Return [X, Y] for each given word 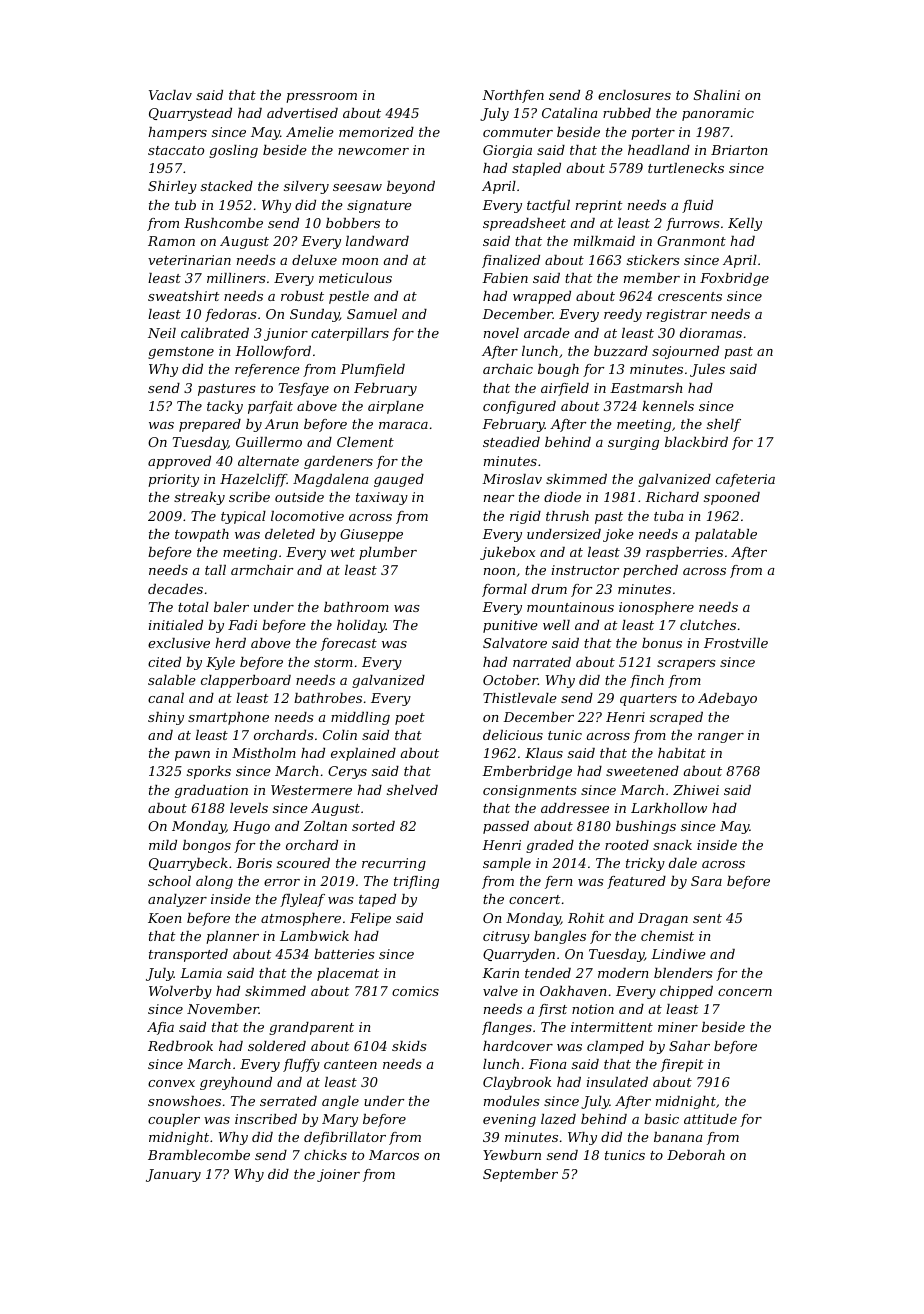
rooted [627, 845]
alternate [268, 461]
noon [499, 571]
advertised [302, 113]
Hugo [251, 827]
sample [507, 864]
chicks [325, 1155]
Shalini [717, 95]
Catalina [569, 113]
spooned [732, 498]
